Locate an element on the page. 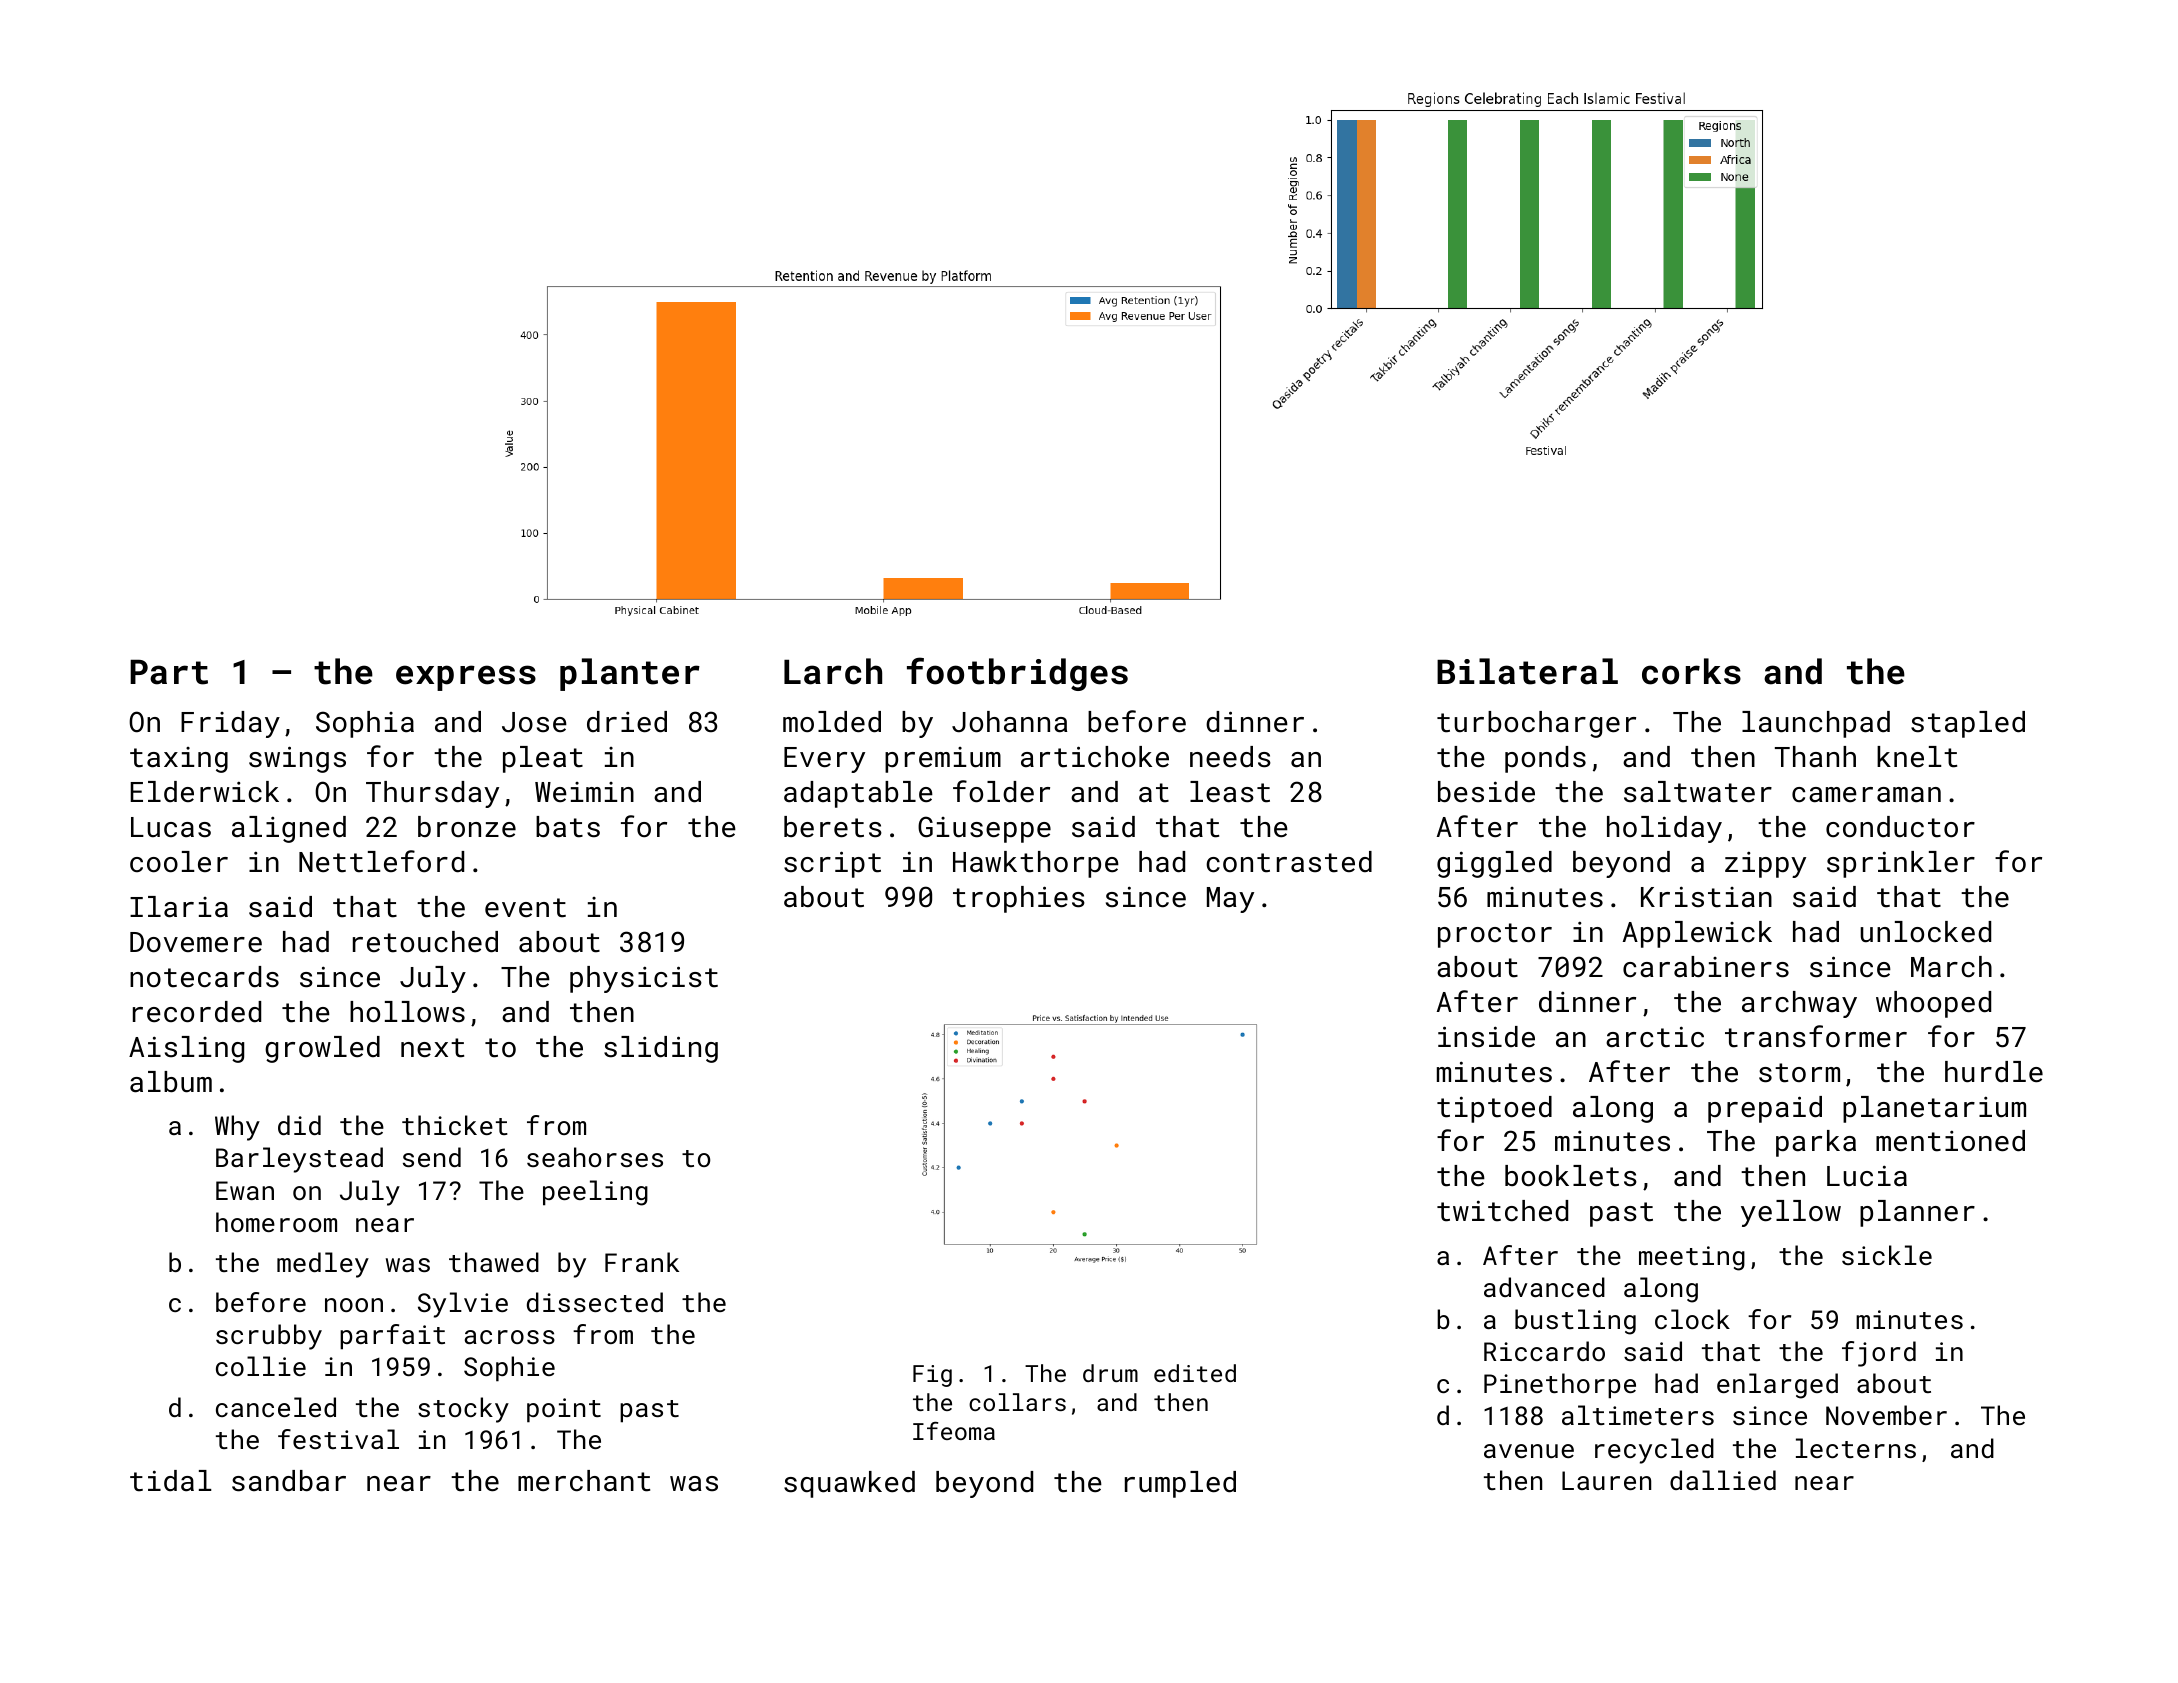 This page has width=2178, height=1683. Part is located at coordinates (169, 672).
